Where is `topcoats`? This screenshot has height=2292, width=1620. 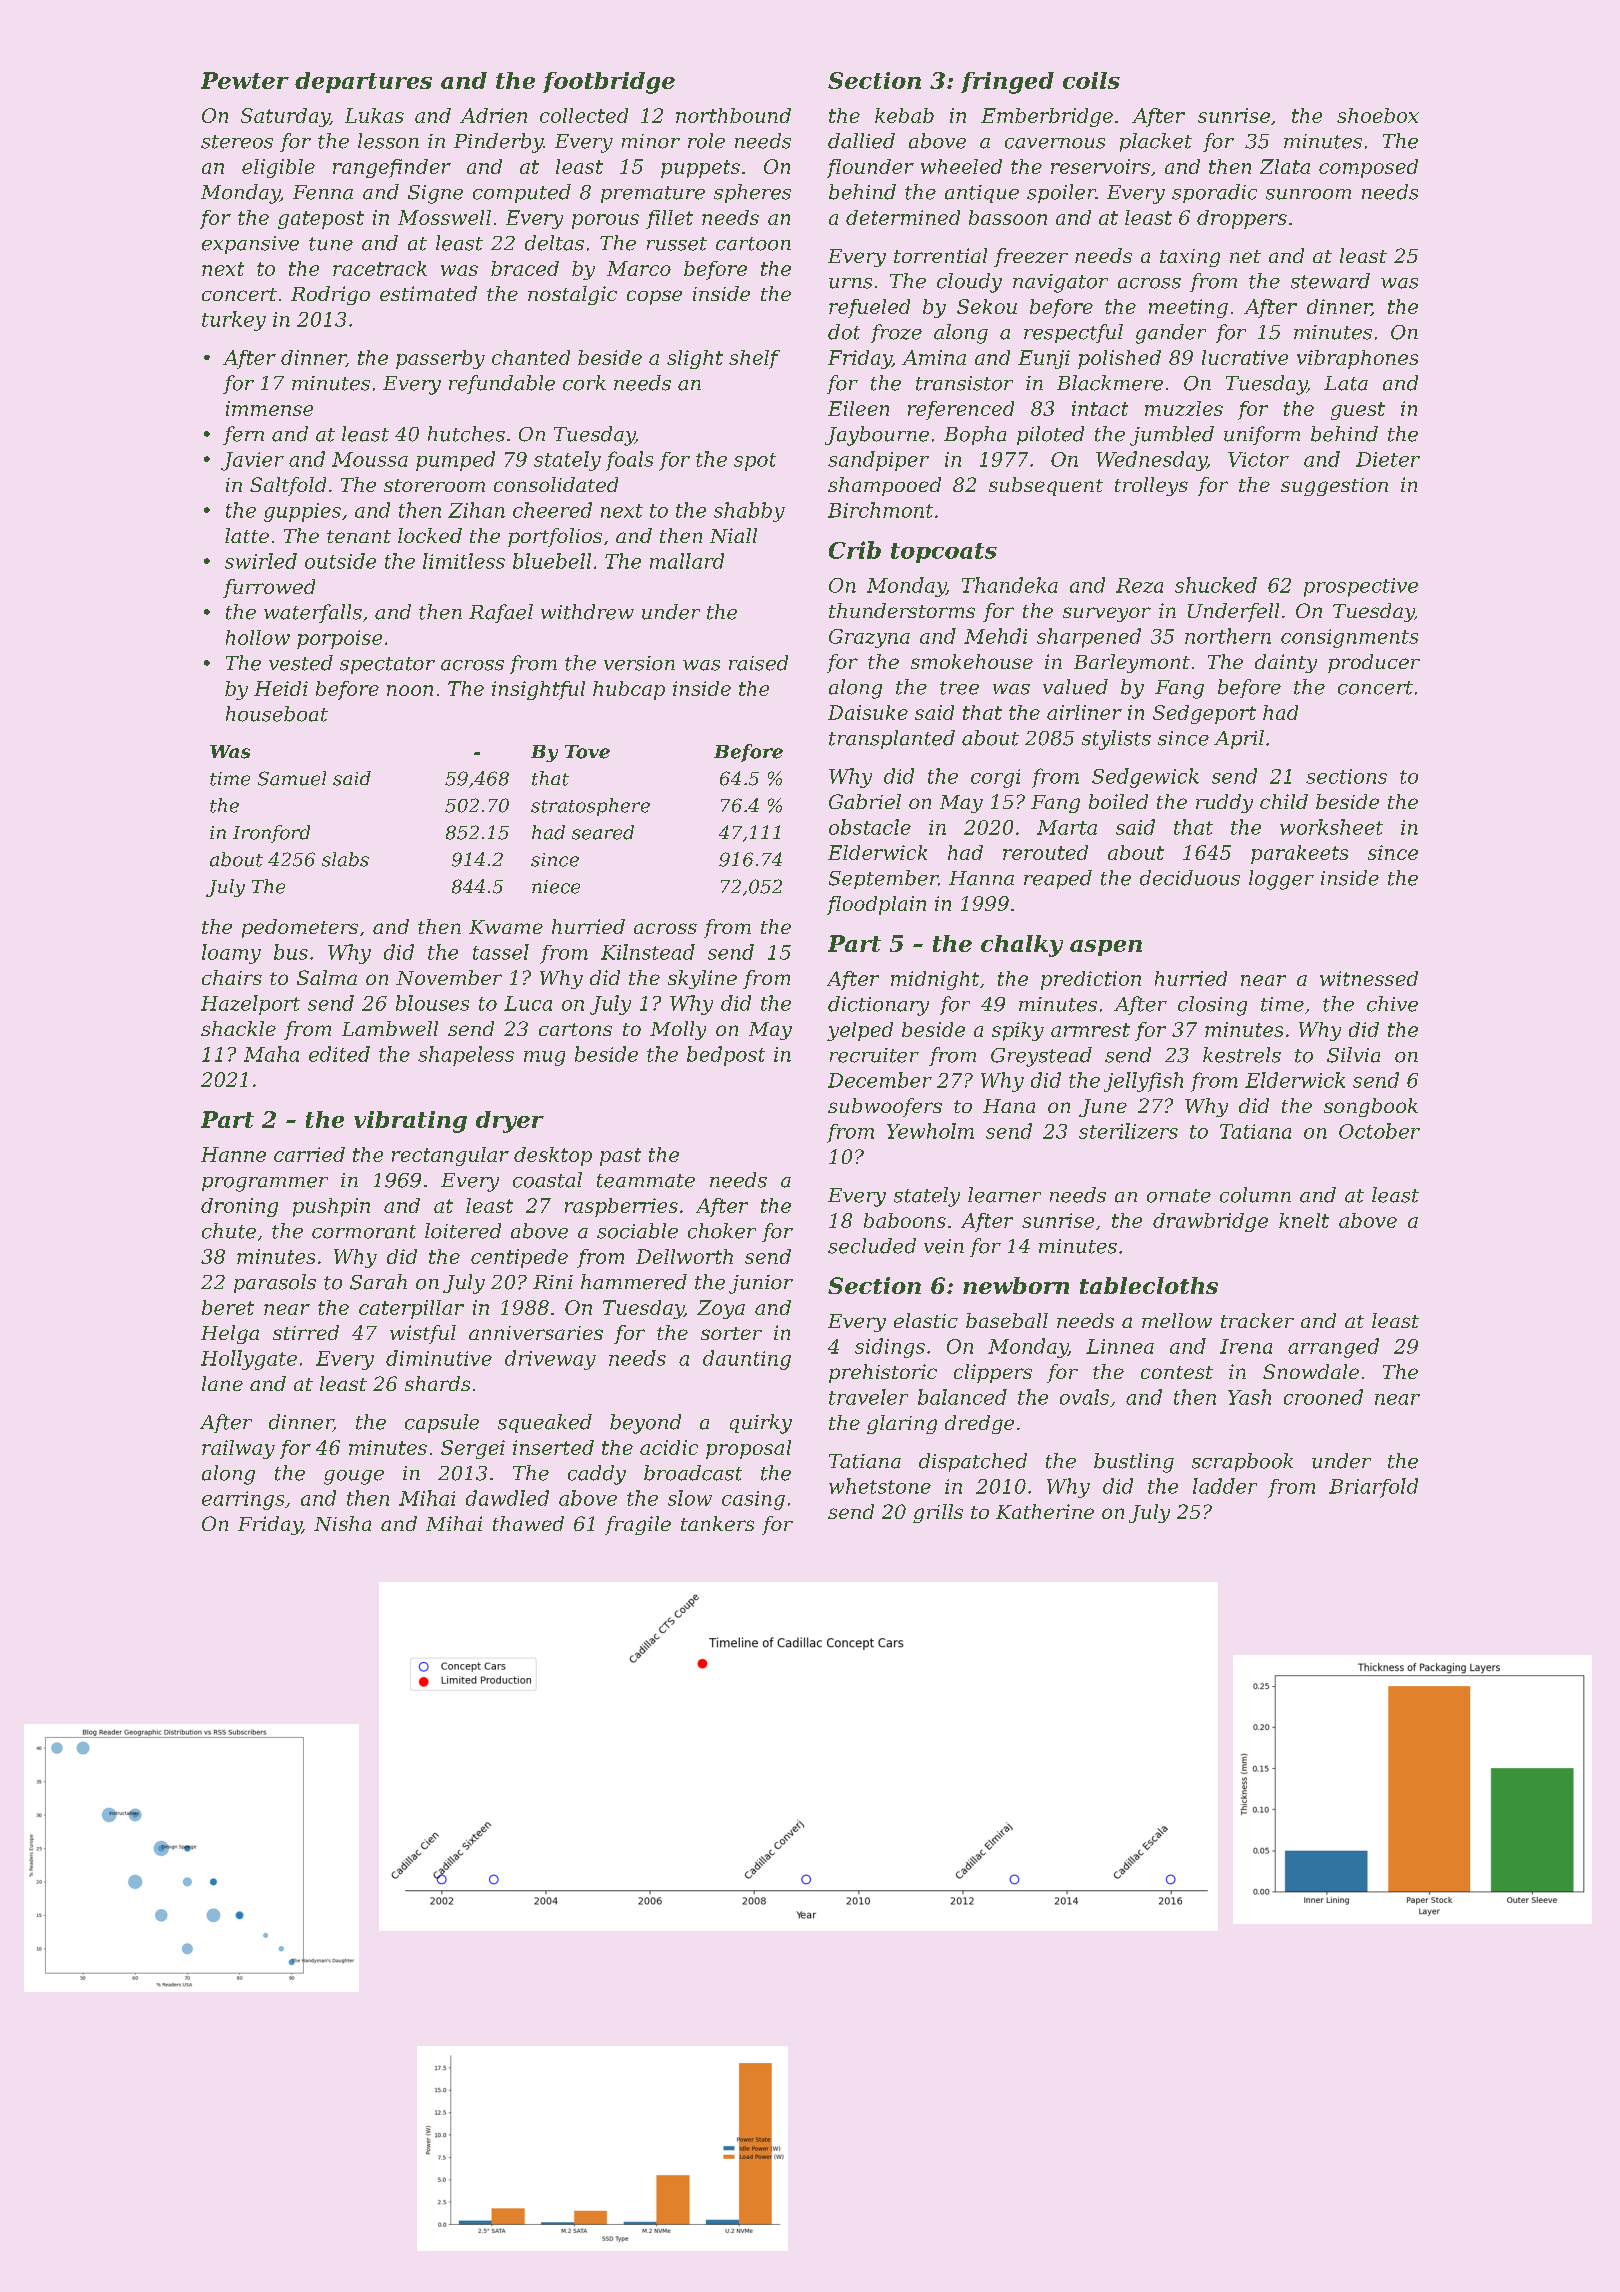 topcoats is located at coordinates (944, 553).
